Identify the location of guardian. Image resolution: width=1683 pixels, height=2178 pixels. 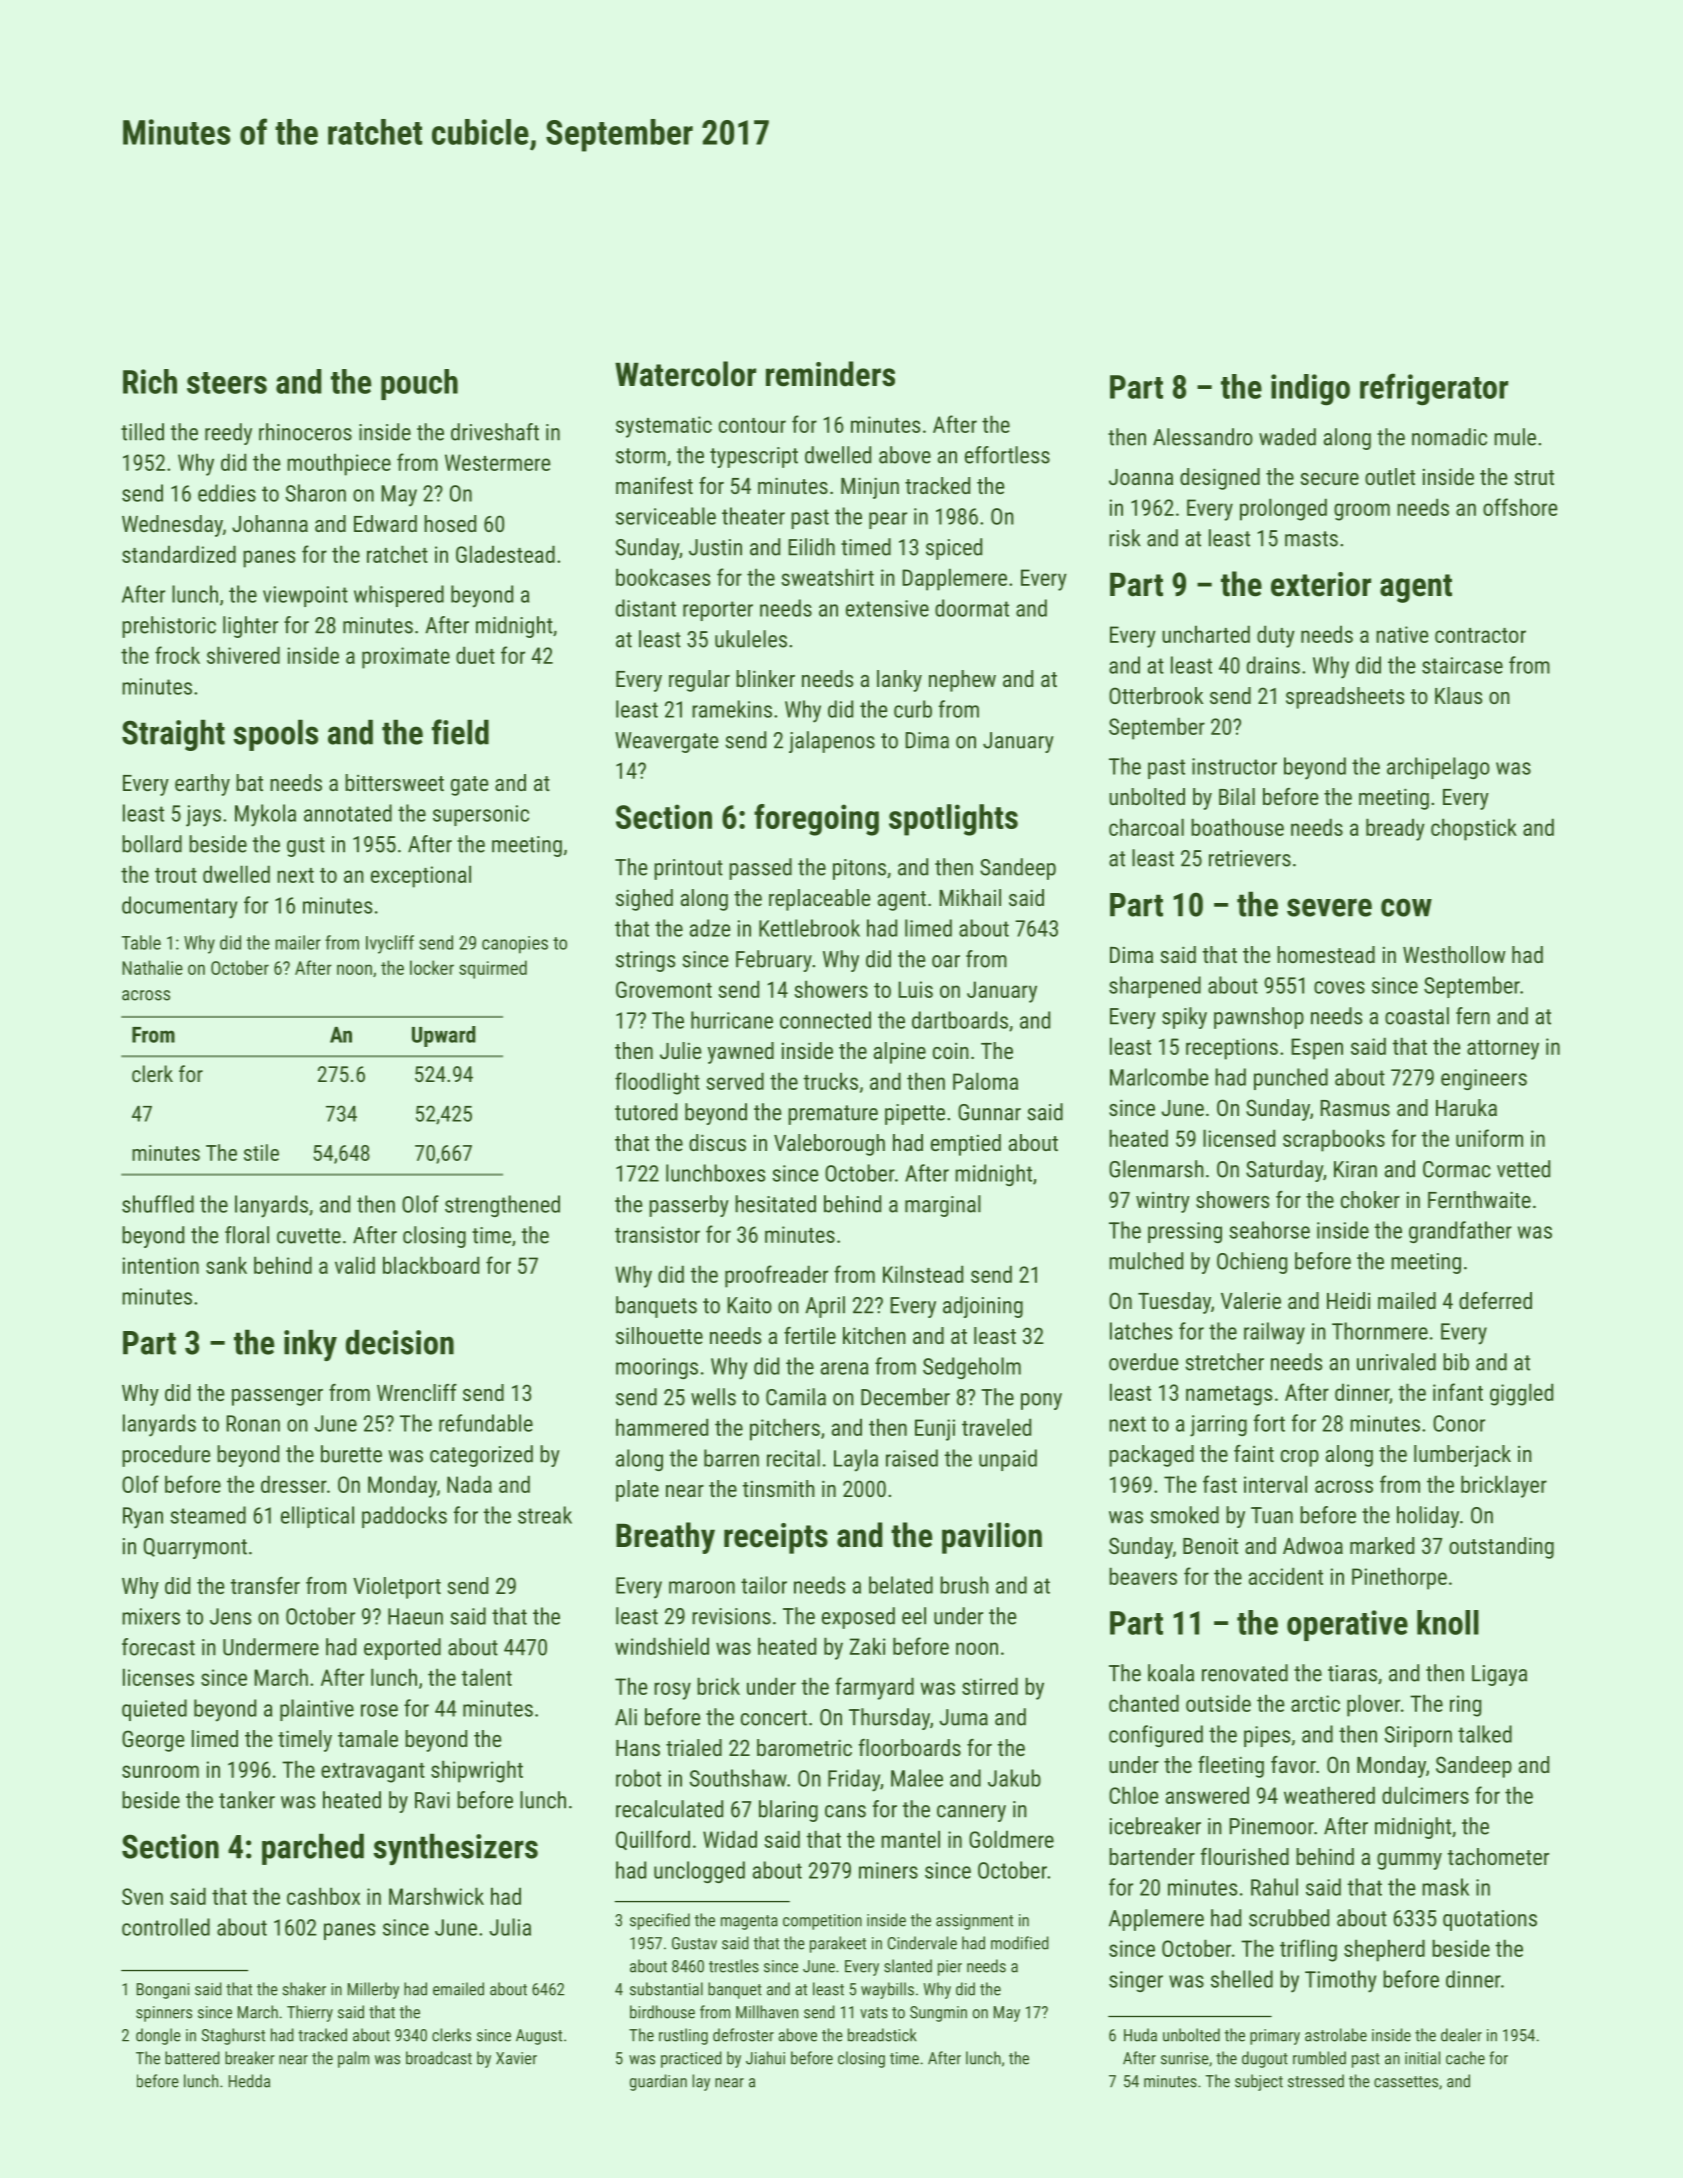
(658, 2082).
